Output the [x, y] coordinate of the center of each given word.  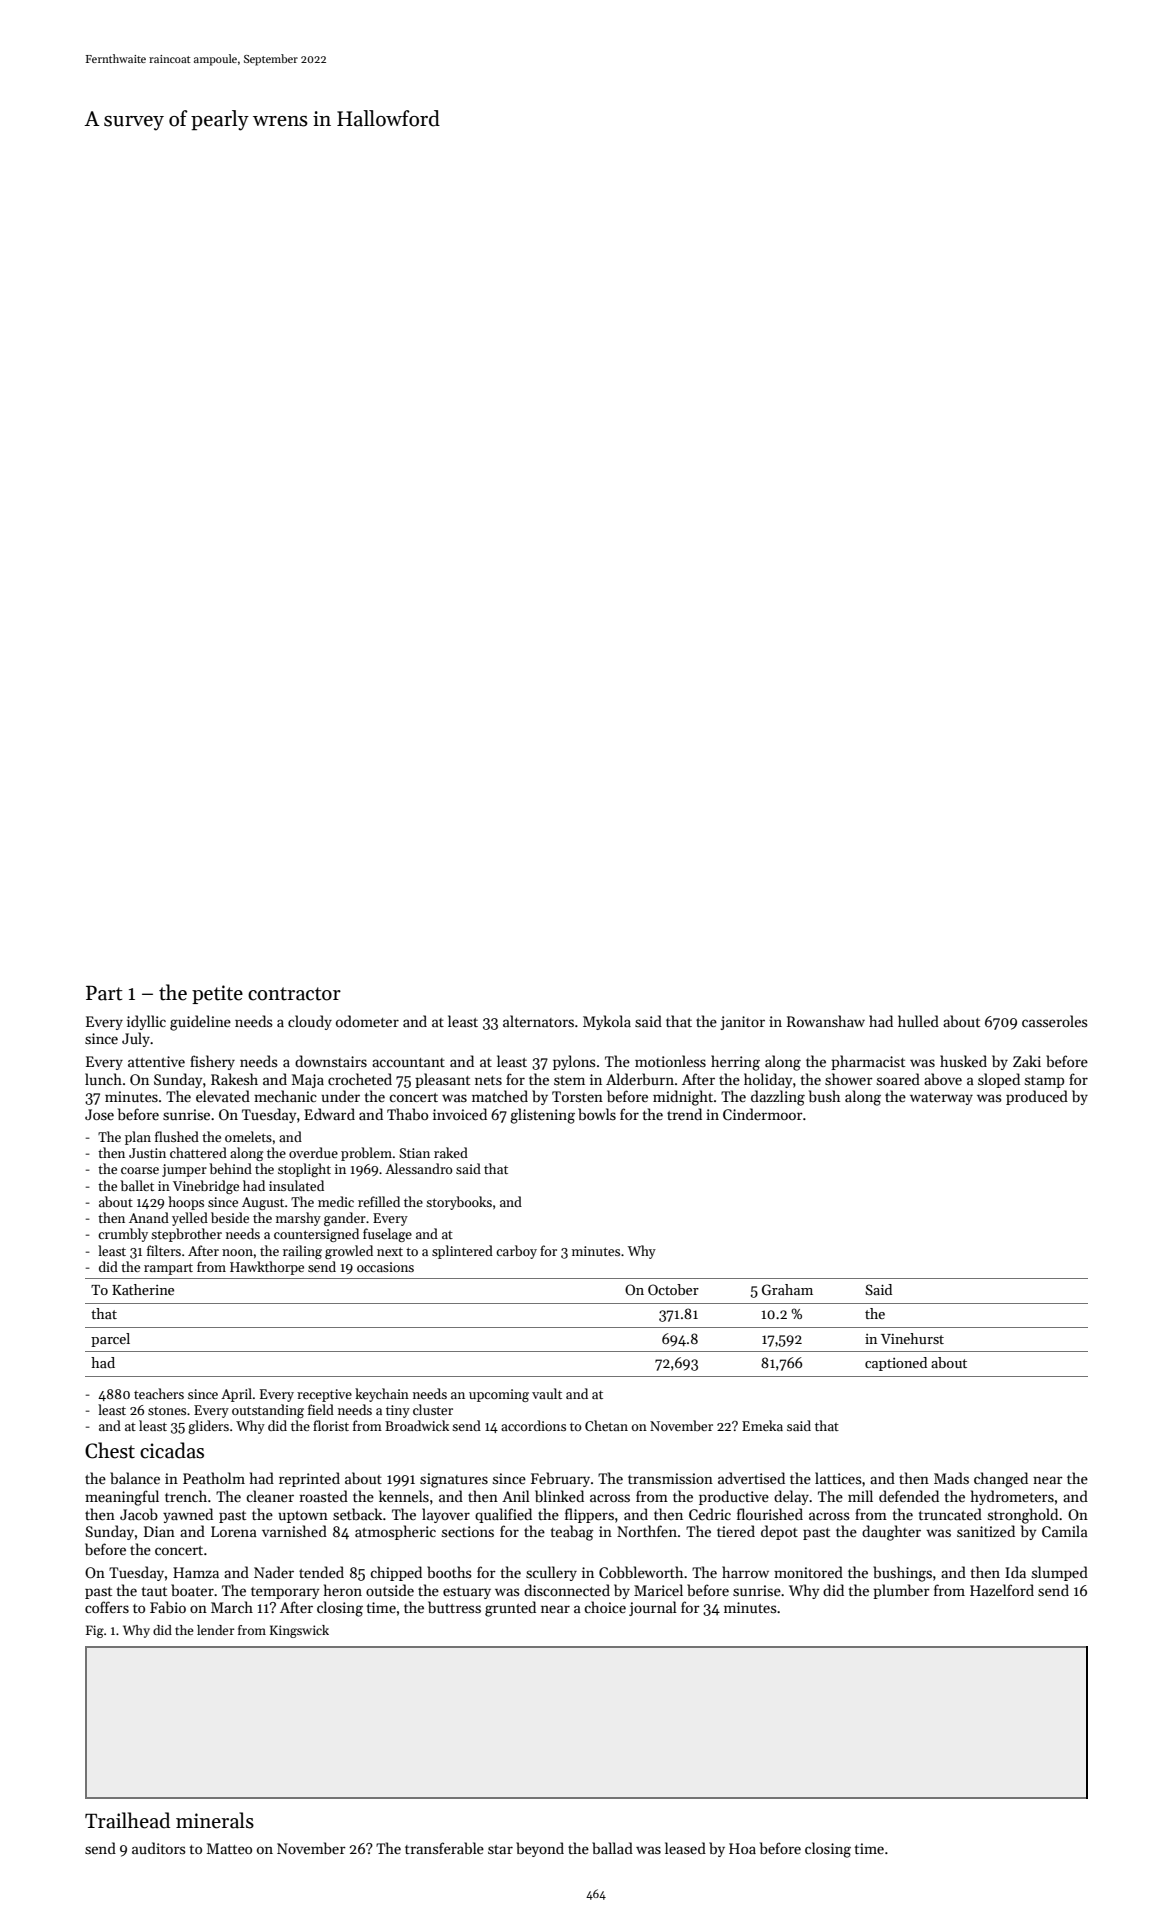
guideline [200, 1023]
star [500, 1849]
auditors [159, 1848]
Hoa [742, 1848]
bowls [597, 1114]
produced [1037, 1097]
